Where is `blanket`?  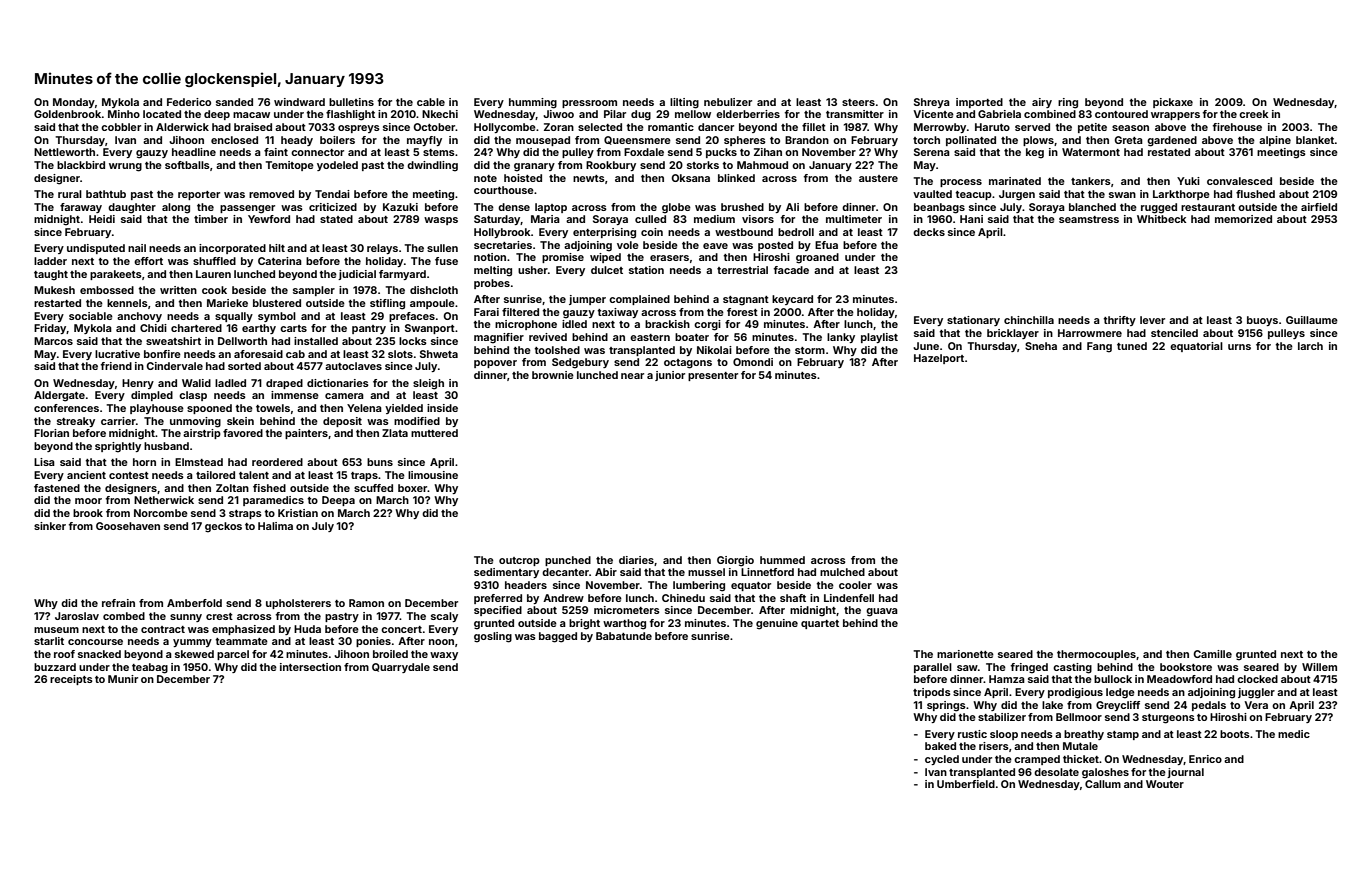 blanket is located at coordinates (1315, 140).
